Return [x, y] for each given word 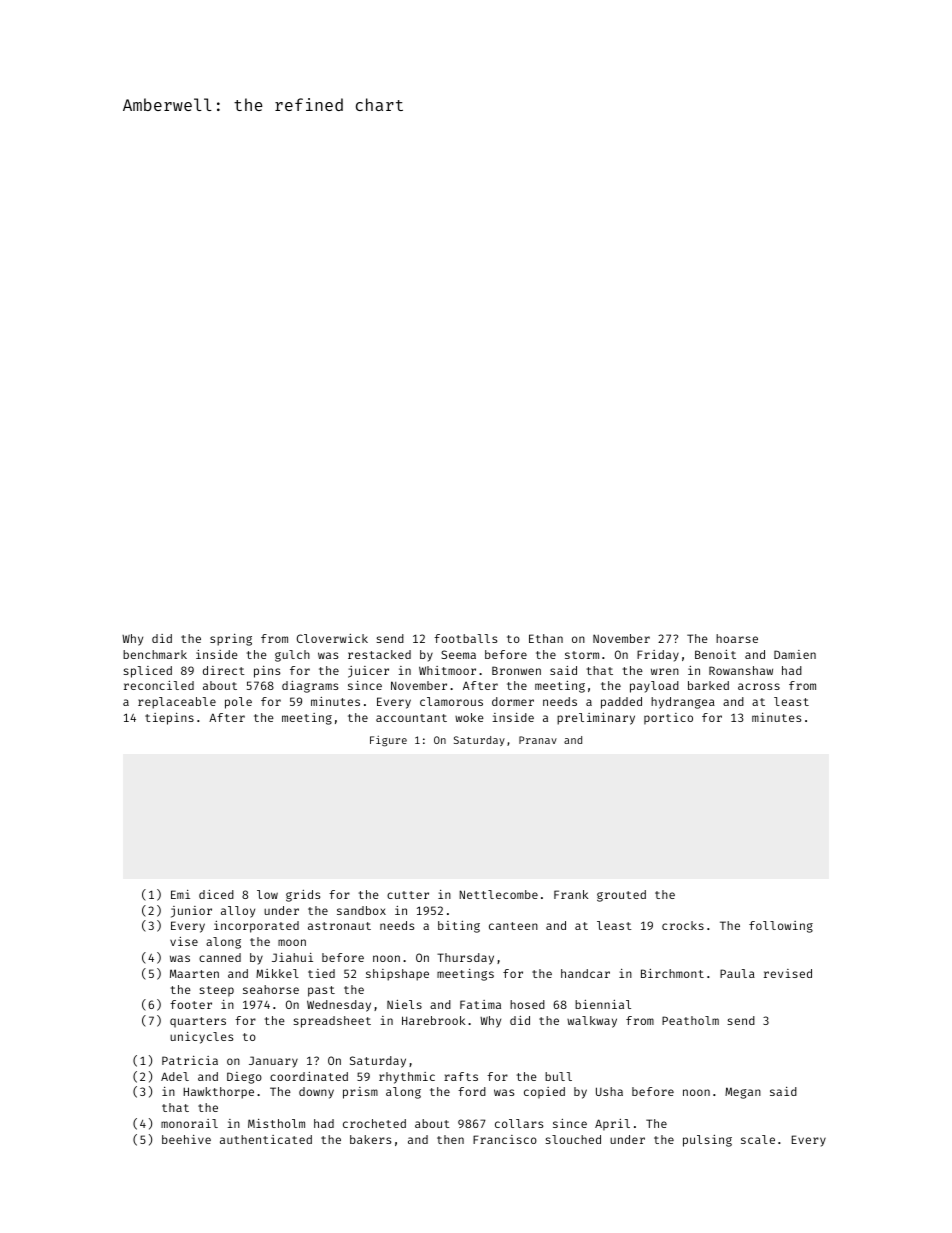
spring [231, 640]
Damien [795, 654]
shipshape [397, 975]
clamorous [451, 701]
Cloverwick [332, 638]
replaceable [177, 703]
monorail [189, 1123]
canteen [513, 926]
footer [191, 1004]
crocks [683, 925]
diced [216, 894]
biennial [603, 1004]
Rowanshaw [741, 670]
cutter [408, 895]
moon [292, 942]
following [781, 927]
